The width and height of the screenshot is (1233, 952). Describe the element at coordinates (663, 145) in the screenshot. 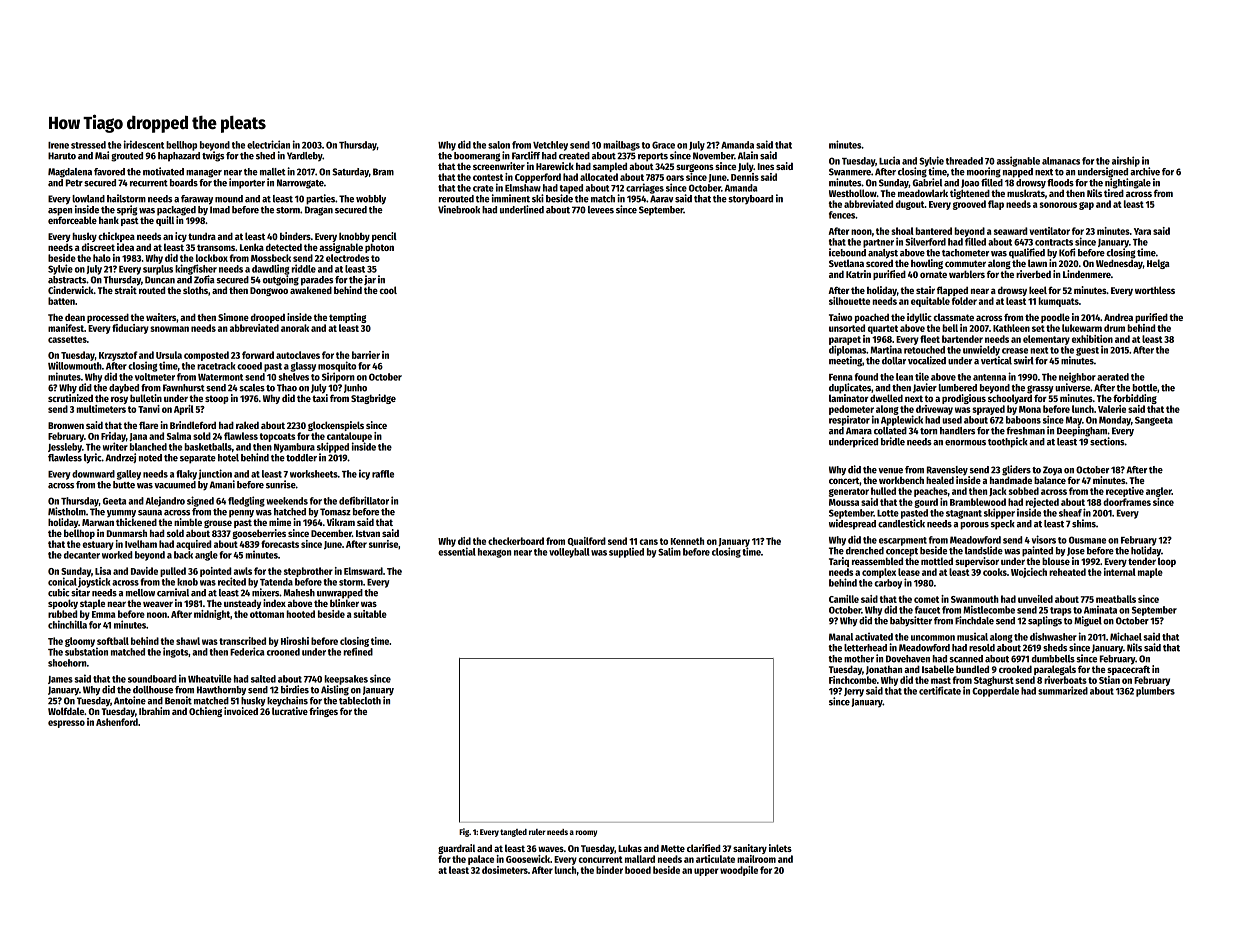

I see `Grace` at that location.
